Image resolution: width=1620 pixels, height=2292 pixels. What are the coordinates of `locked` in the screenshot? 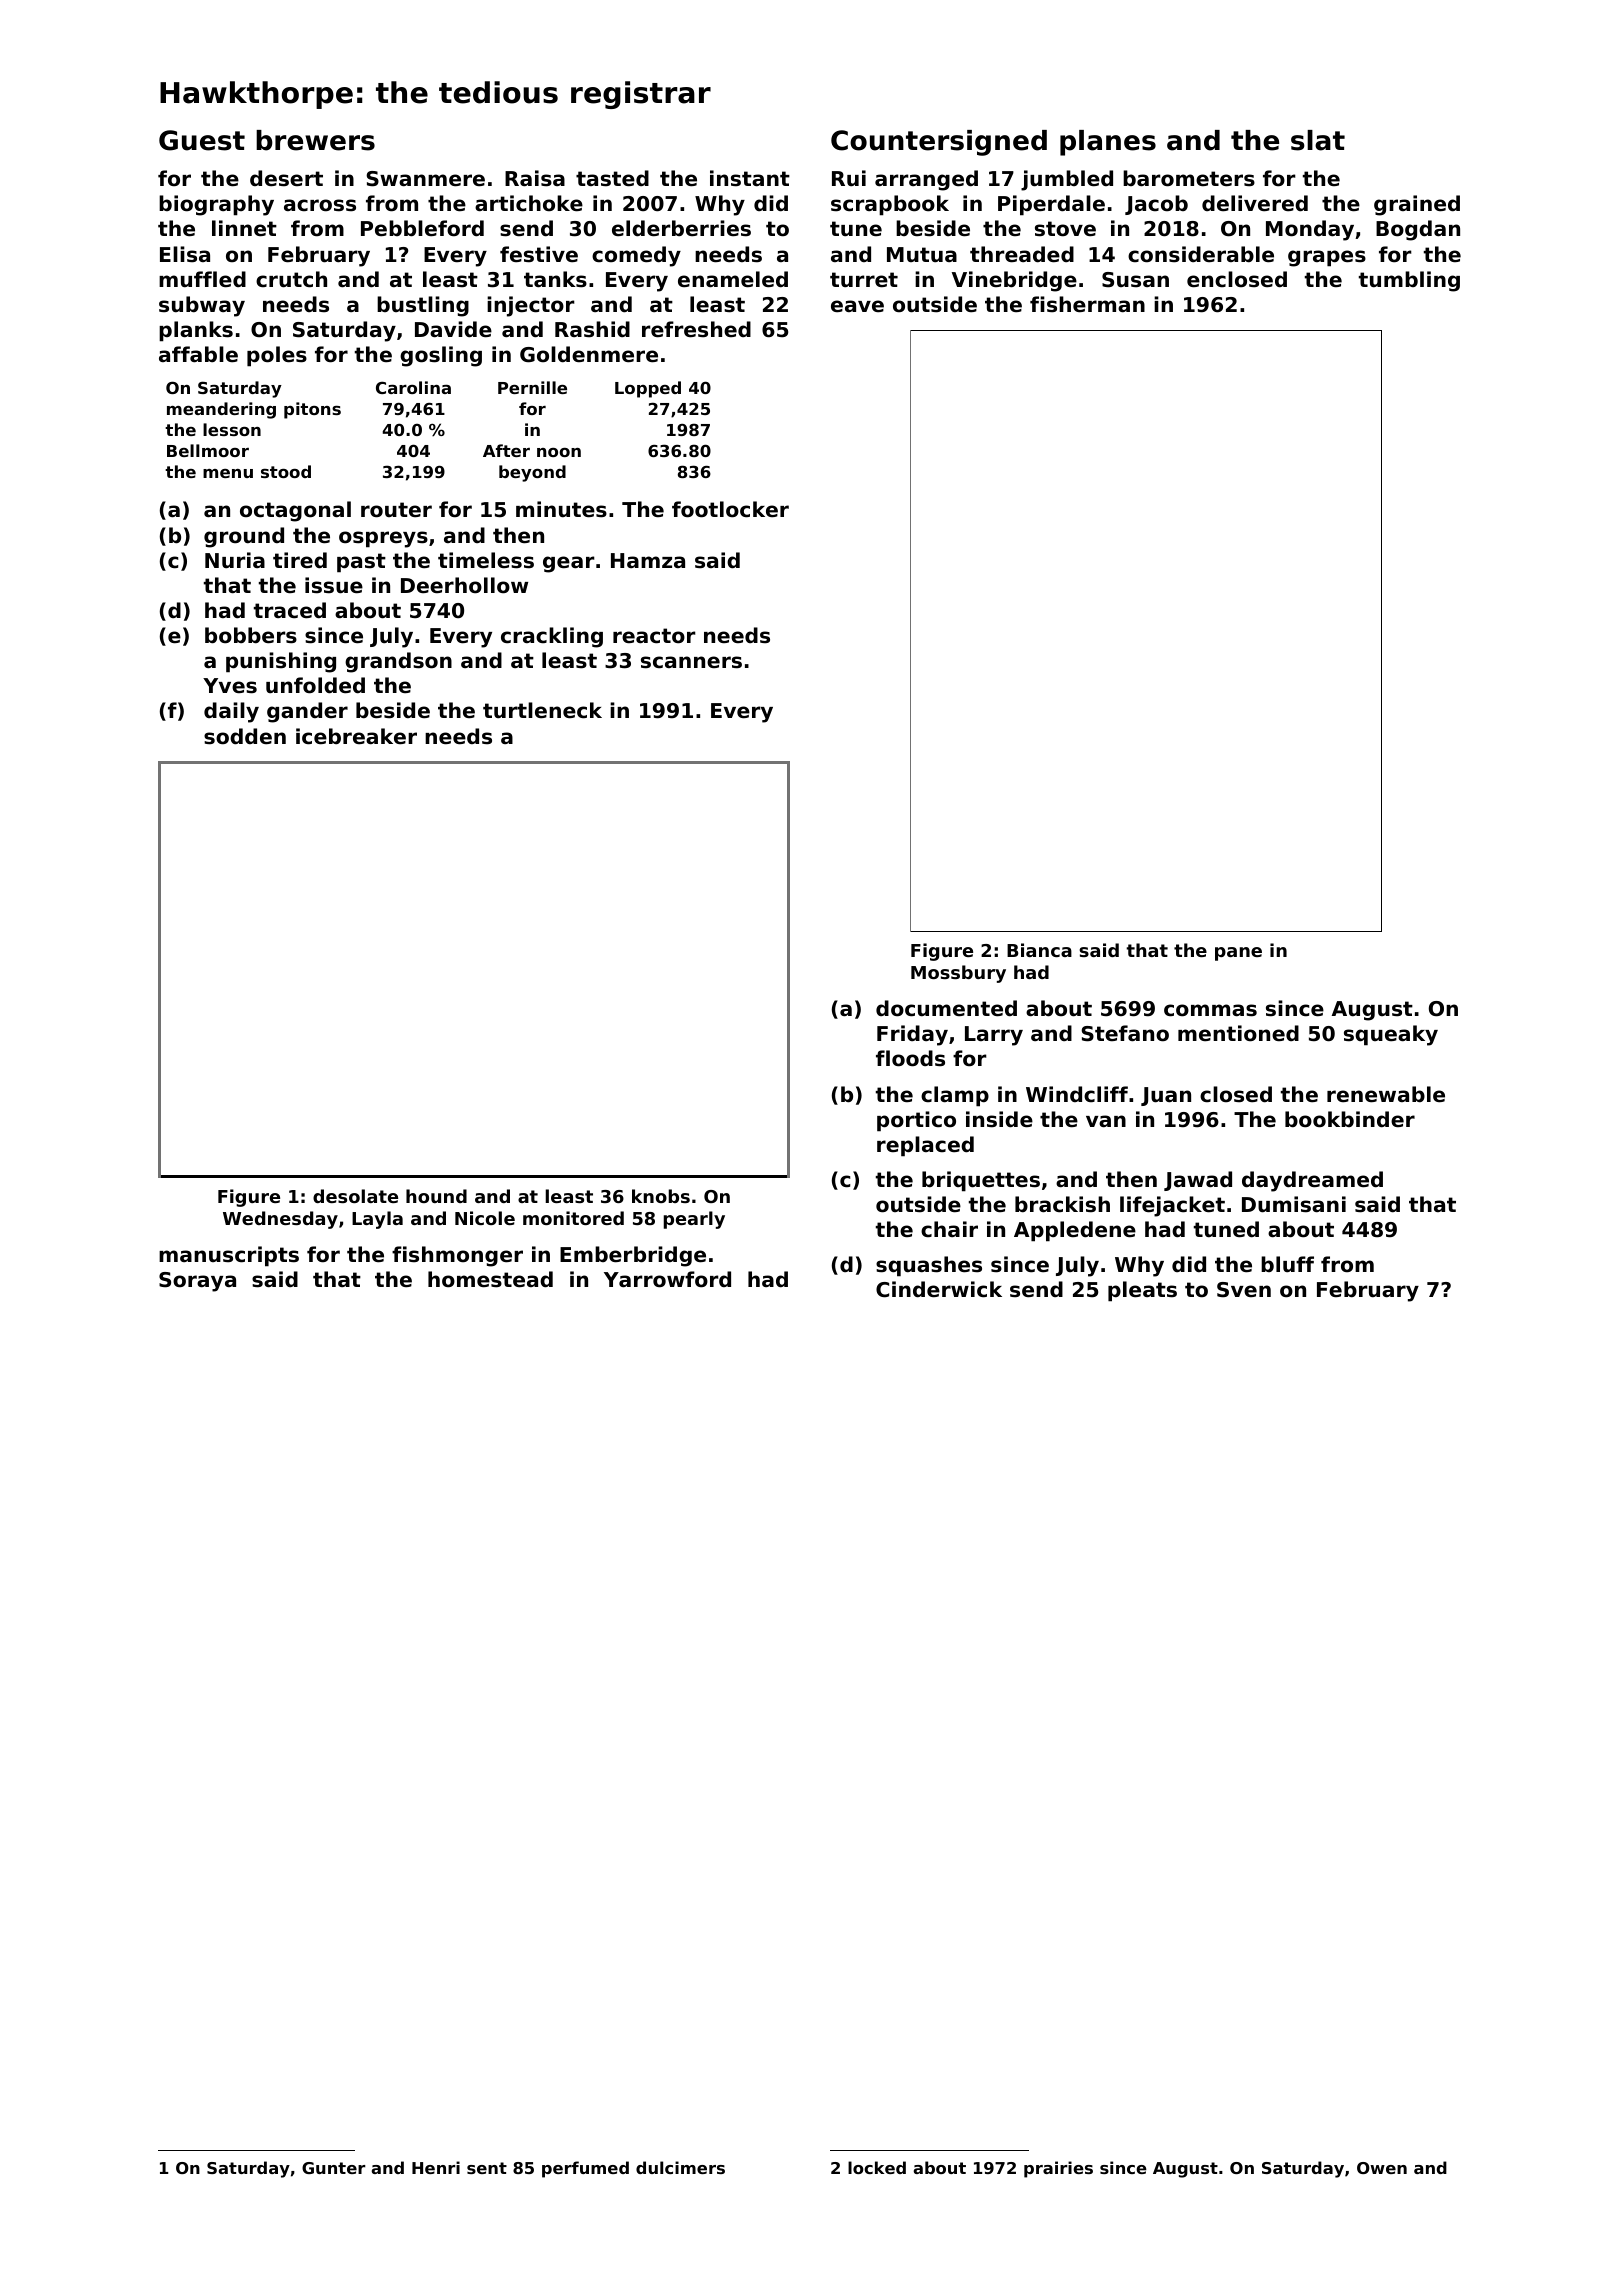 It's located at (877, 2167).
